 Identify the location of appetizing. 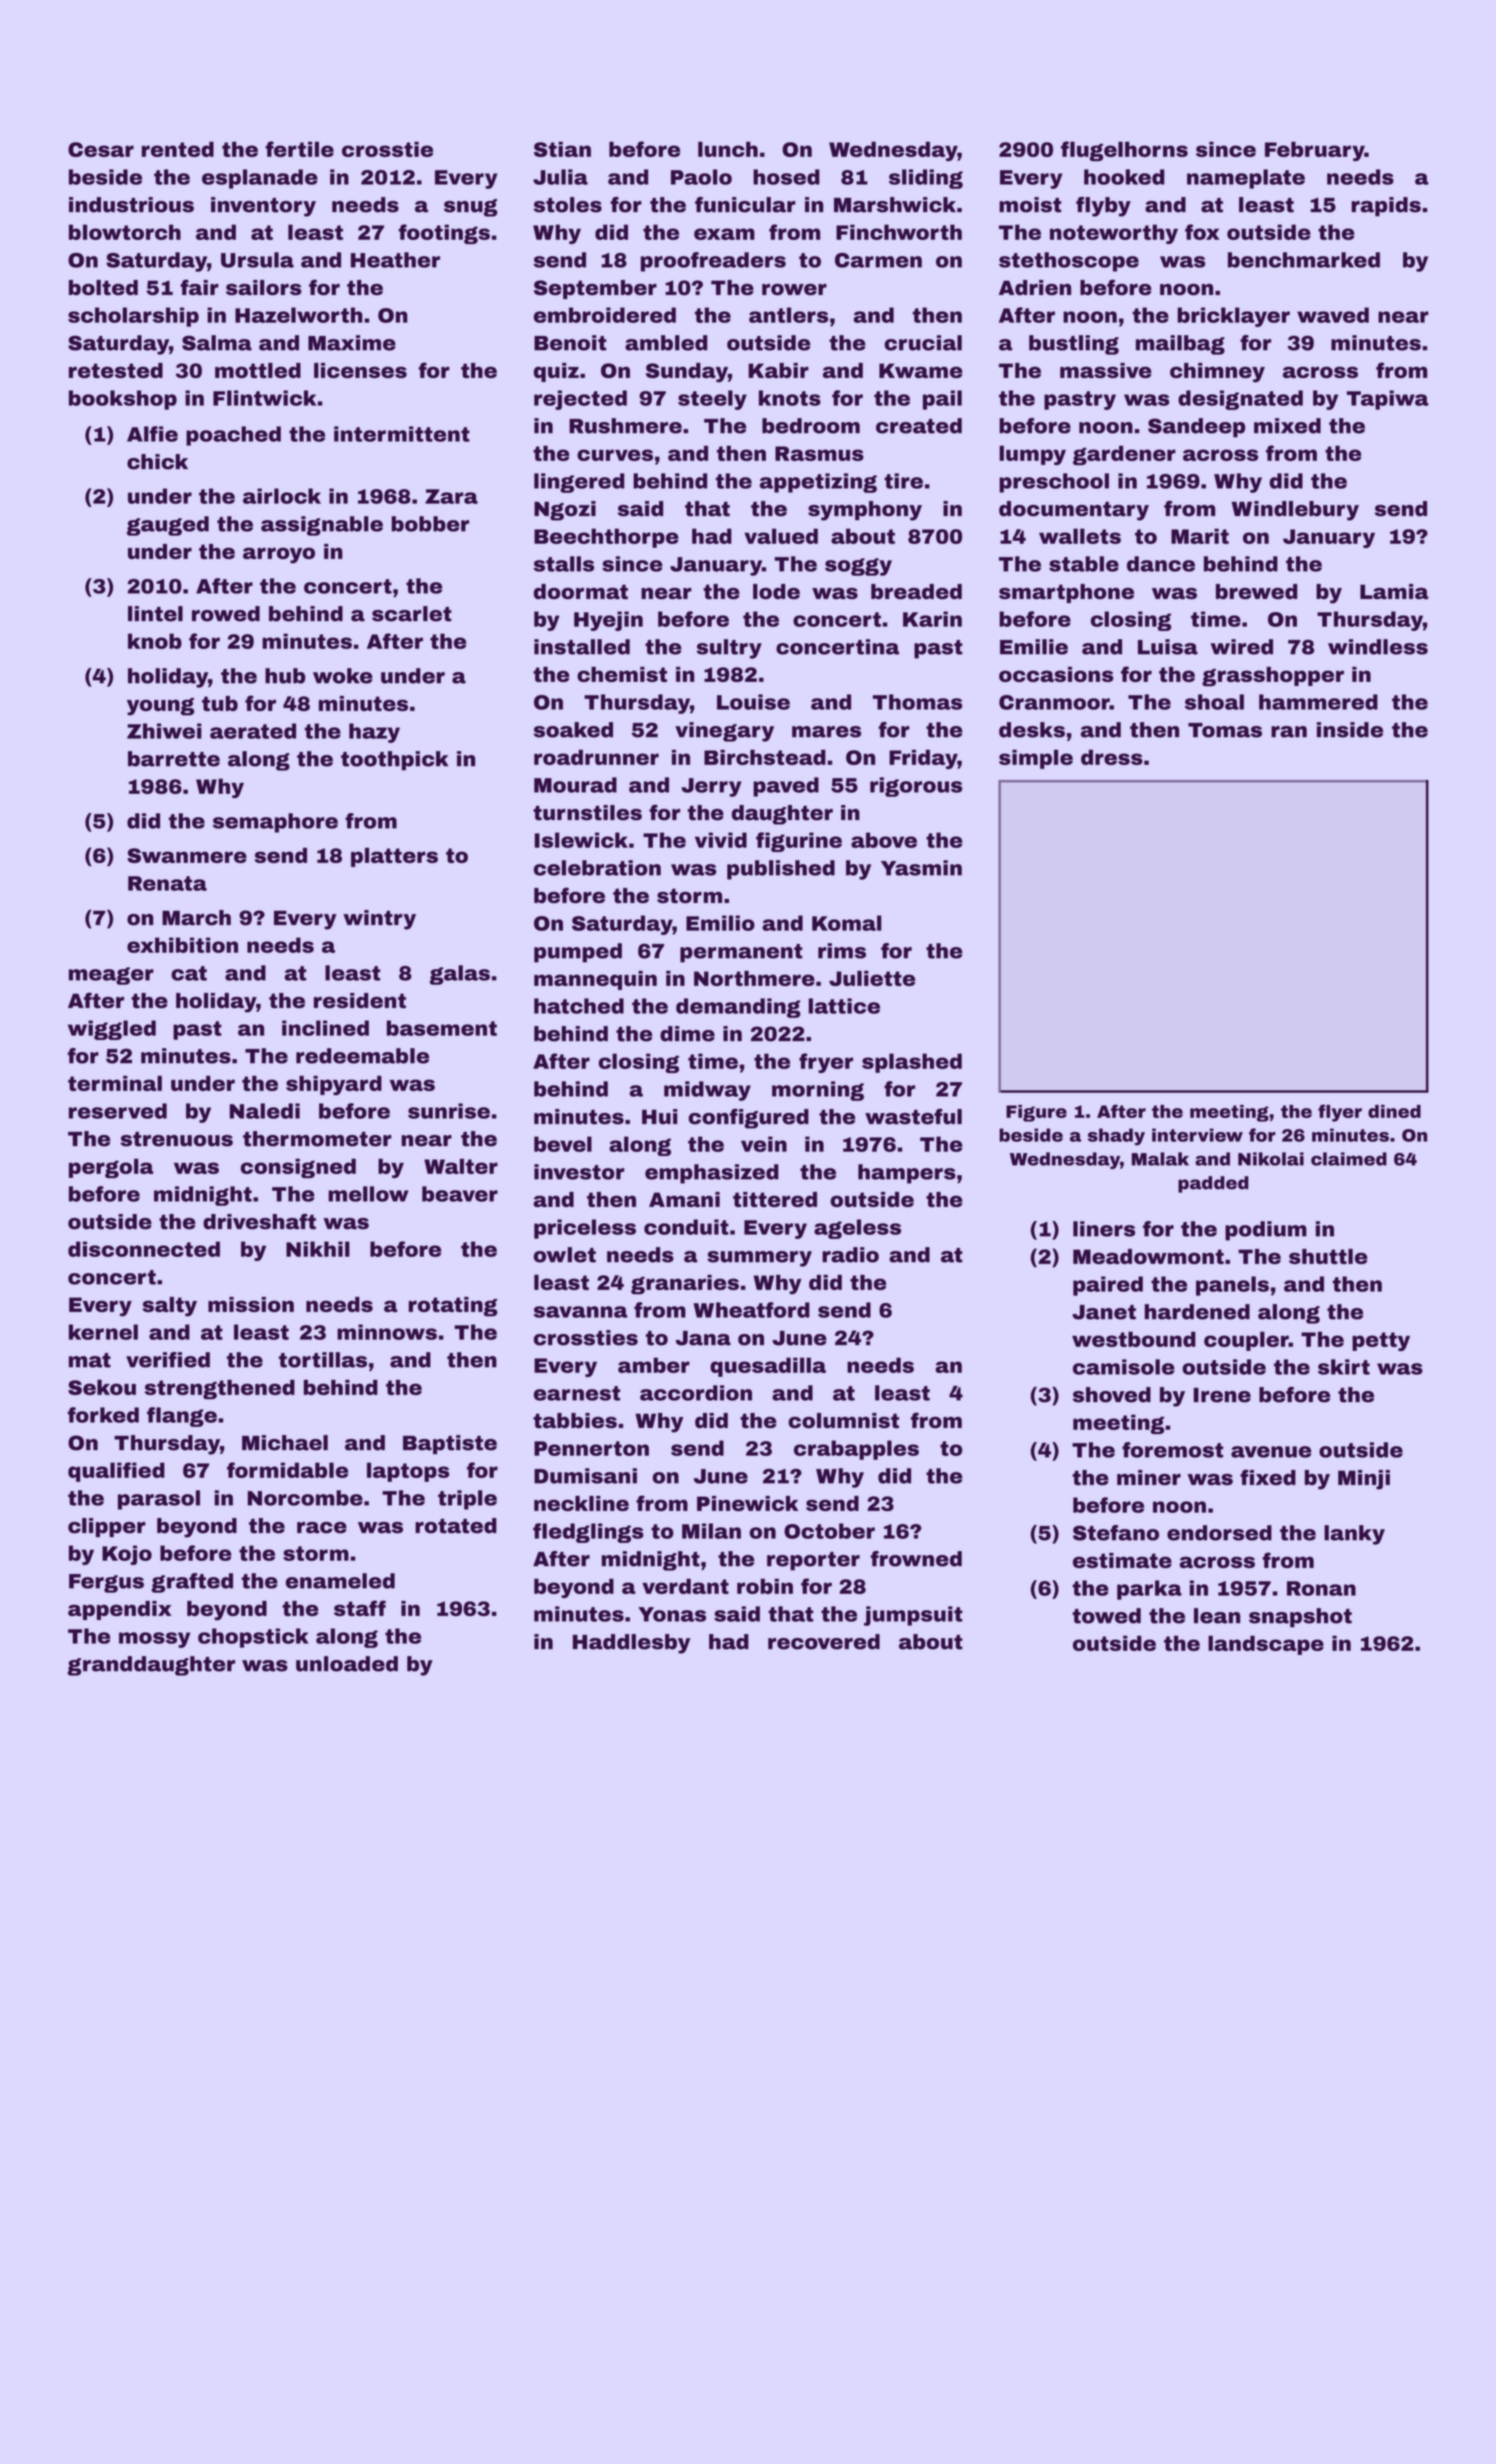
(818, 483).
